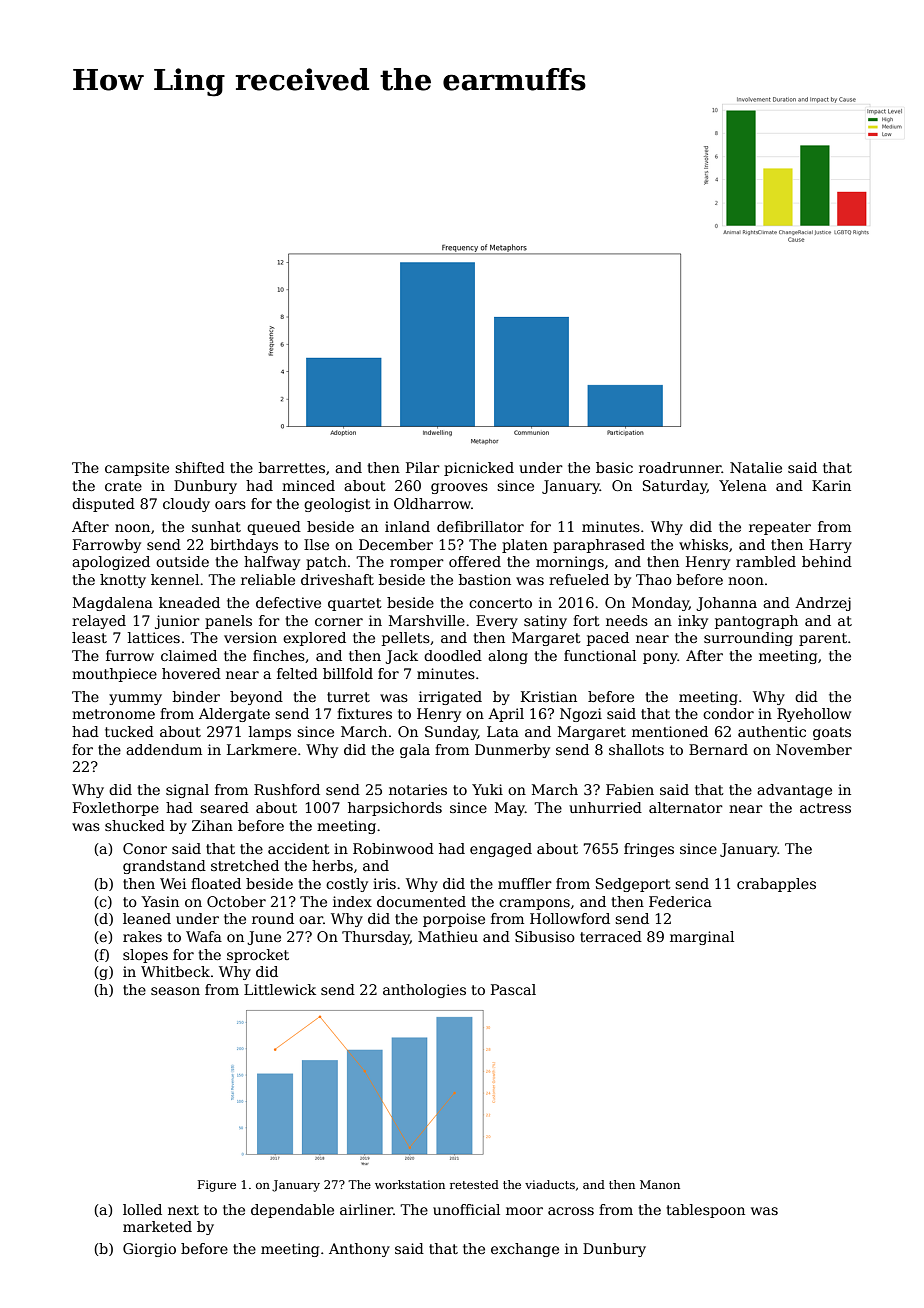  What do you see at coordinates (348, 697) in the screenshot?
I see `turret` at bounding box center [348, 697].
